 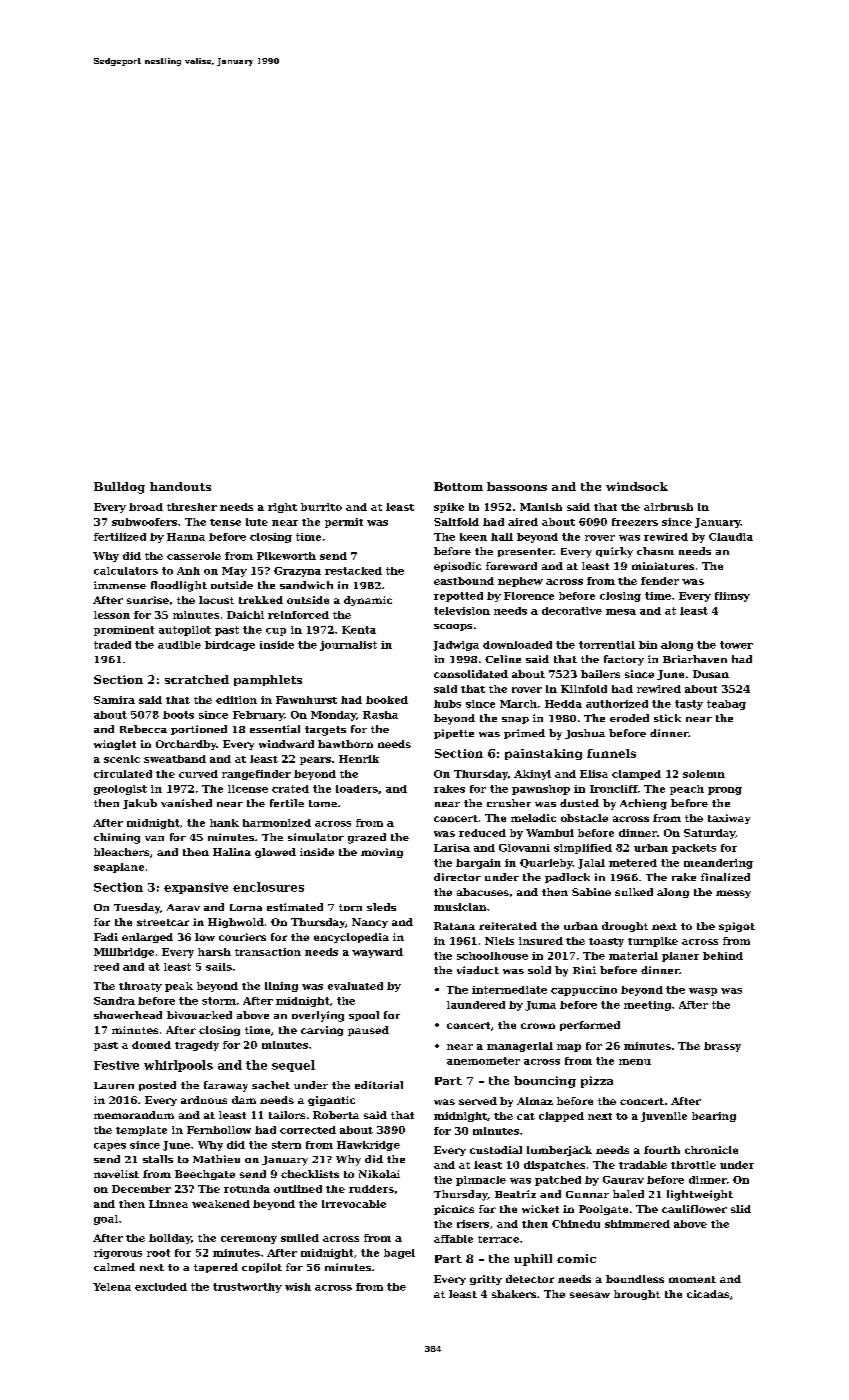 What do you see at coordinates (180, 486) in the page?
I see `handouts` at bounding box center [180, 486].
